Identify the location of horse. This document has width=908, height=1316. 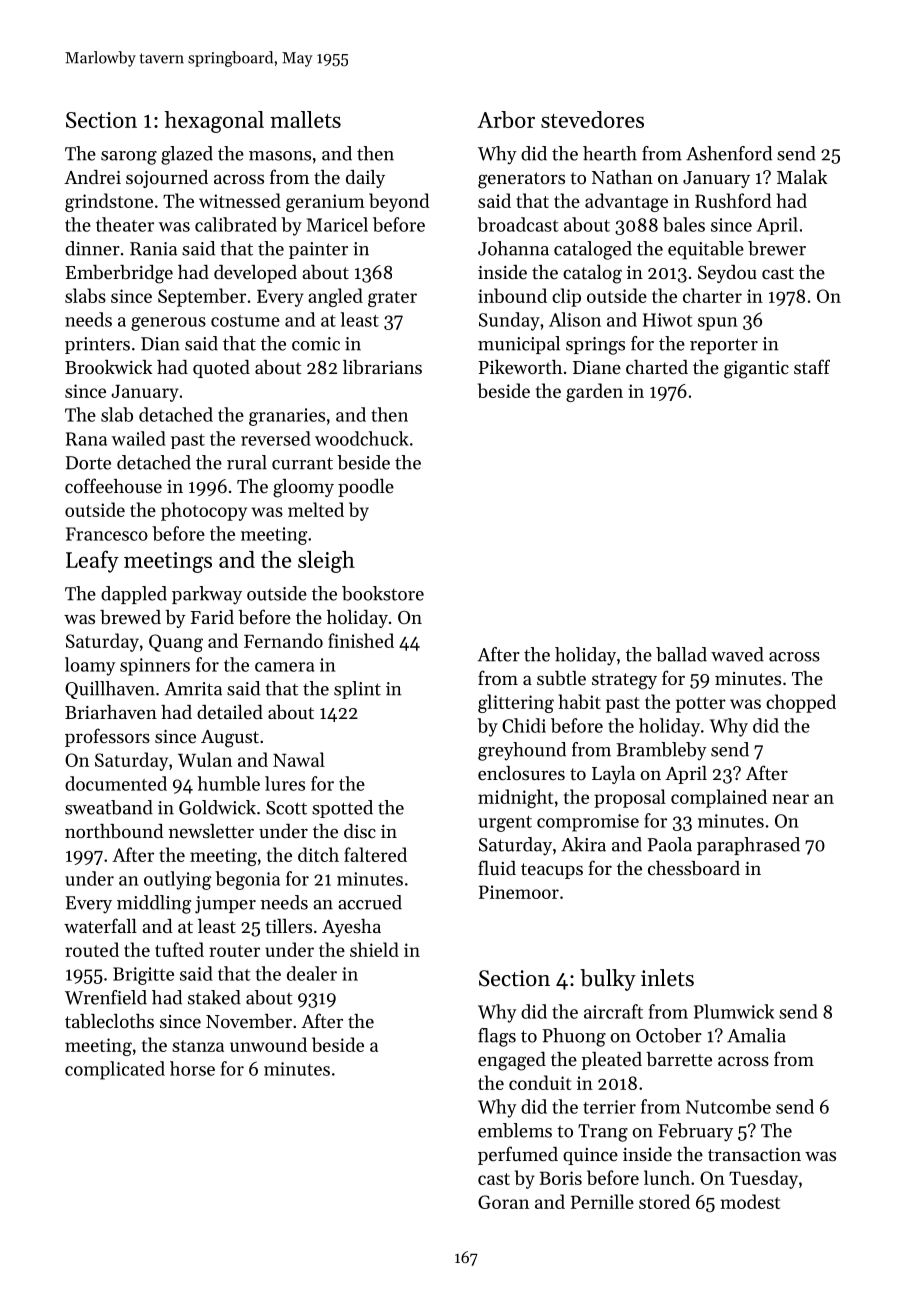
(192, 1068).
